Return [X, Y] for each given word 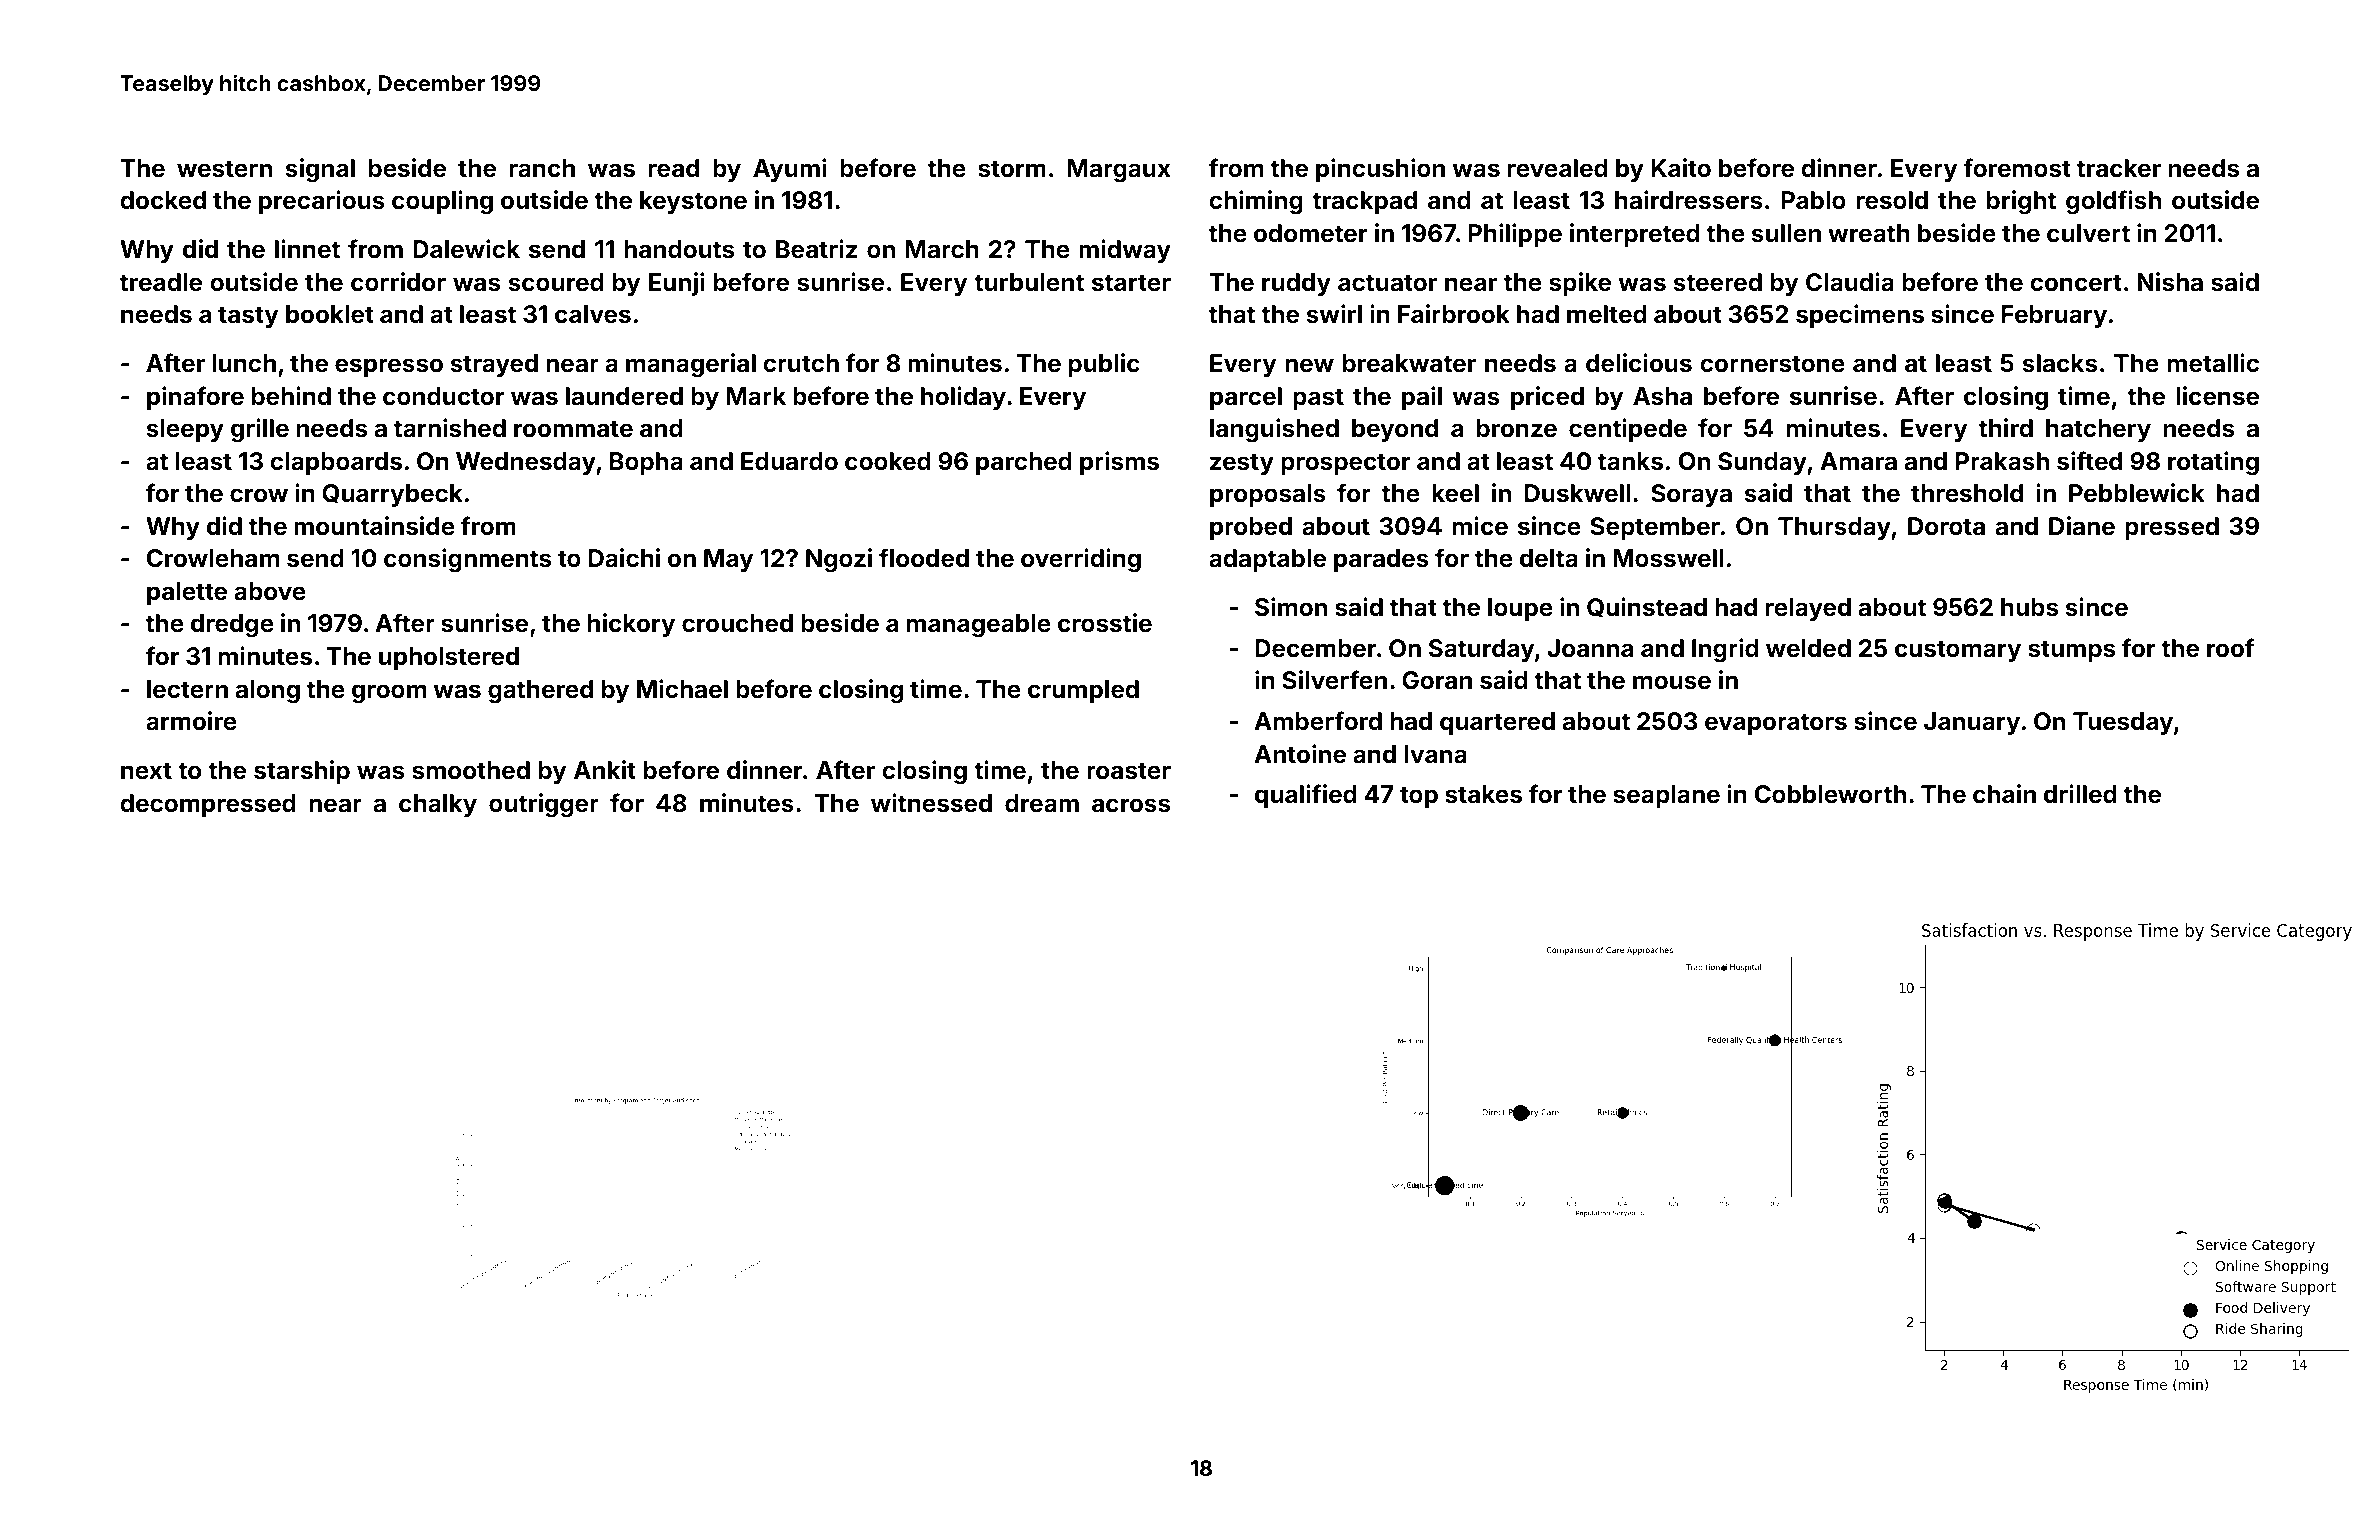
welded [1808, 648]
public [1104, 365]
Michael [682, 689]
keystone [693, 202]
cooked [888, 461]
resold [1892, 200]
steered [1718, 282]
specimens [1860, 316]
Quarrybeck [392, 495]
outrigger [544, 805]
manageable [979, 625]
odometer [1310, 233]
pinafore [195, 398]
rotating [2213, 463]
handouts [679, 249]
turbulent [1029, 282]
